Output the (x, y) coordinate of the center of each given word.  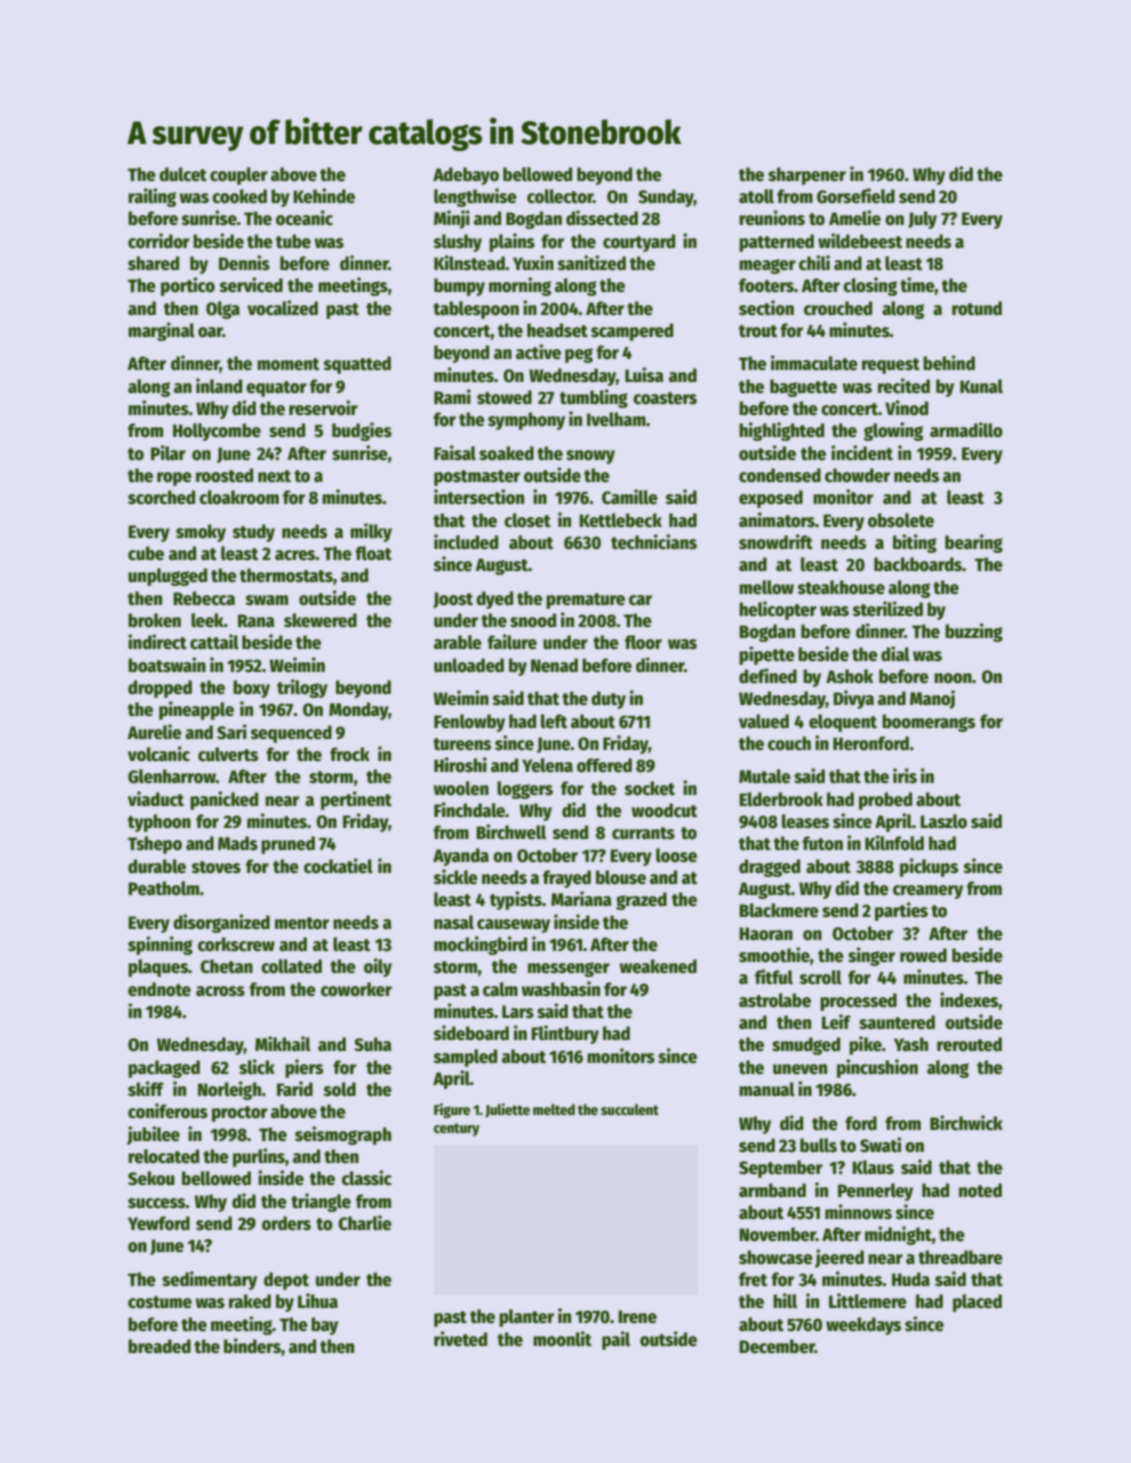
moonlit (562, 1339)
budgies (362, 431)
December (777, 1346)
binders (252, 1346)
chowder (857, 475)
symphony (526, 421)
